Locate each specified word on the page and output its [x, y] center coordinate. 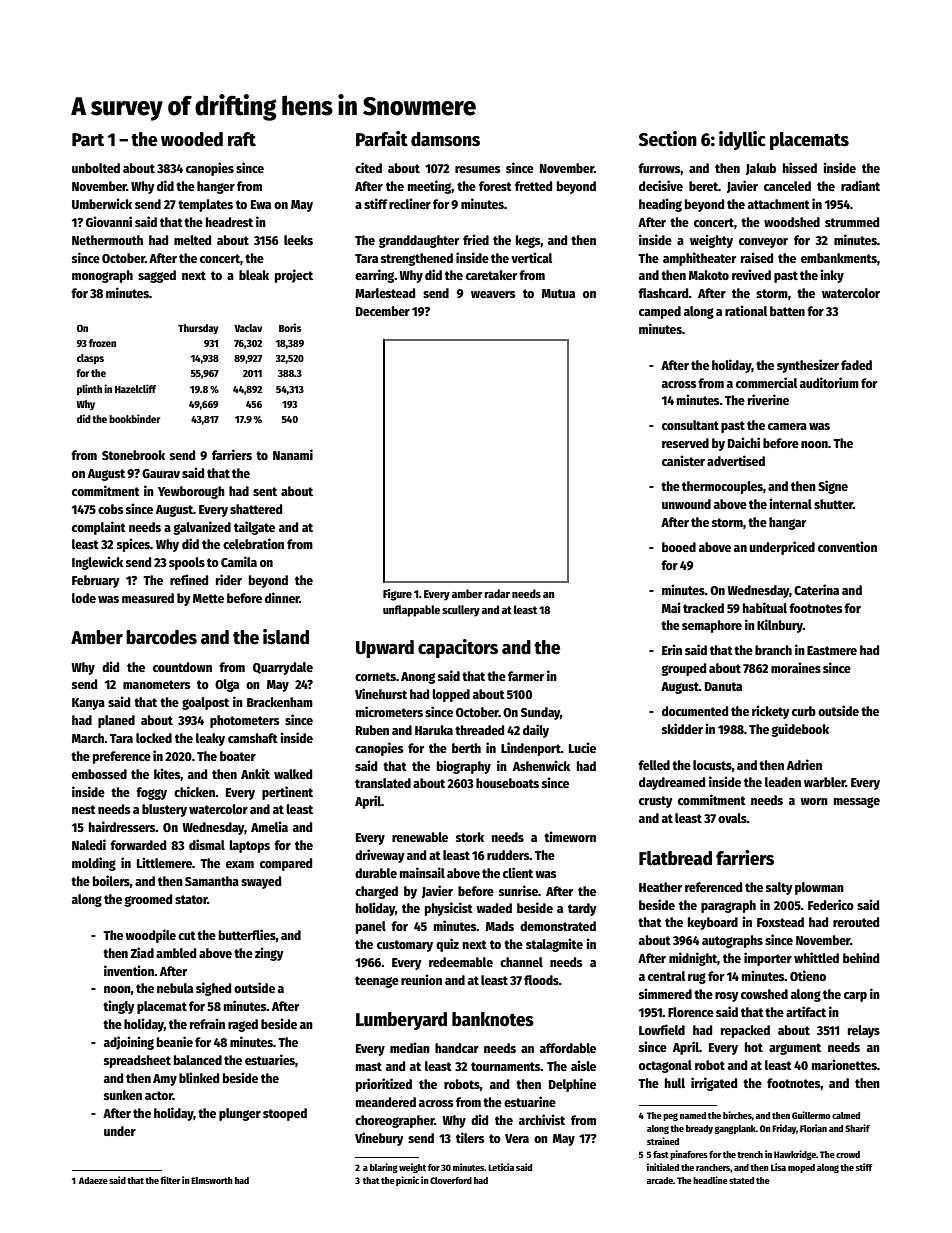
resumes [477, 169]
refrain [207, 1023]
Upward [385, 649]
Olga [227, 685]
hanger [216, 187]
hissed [800, 167]
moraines [796, 667]
